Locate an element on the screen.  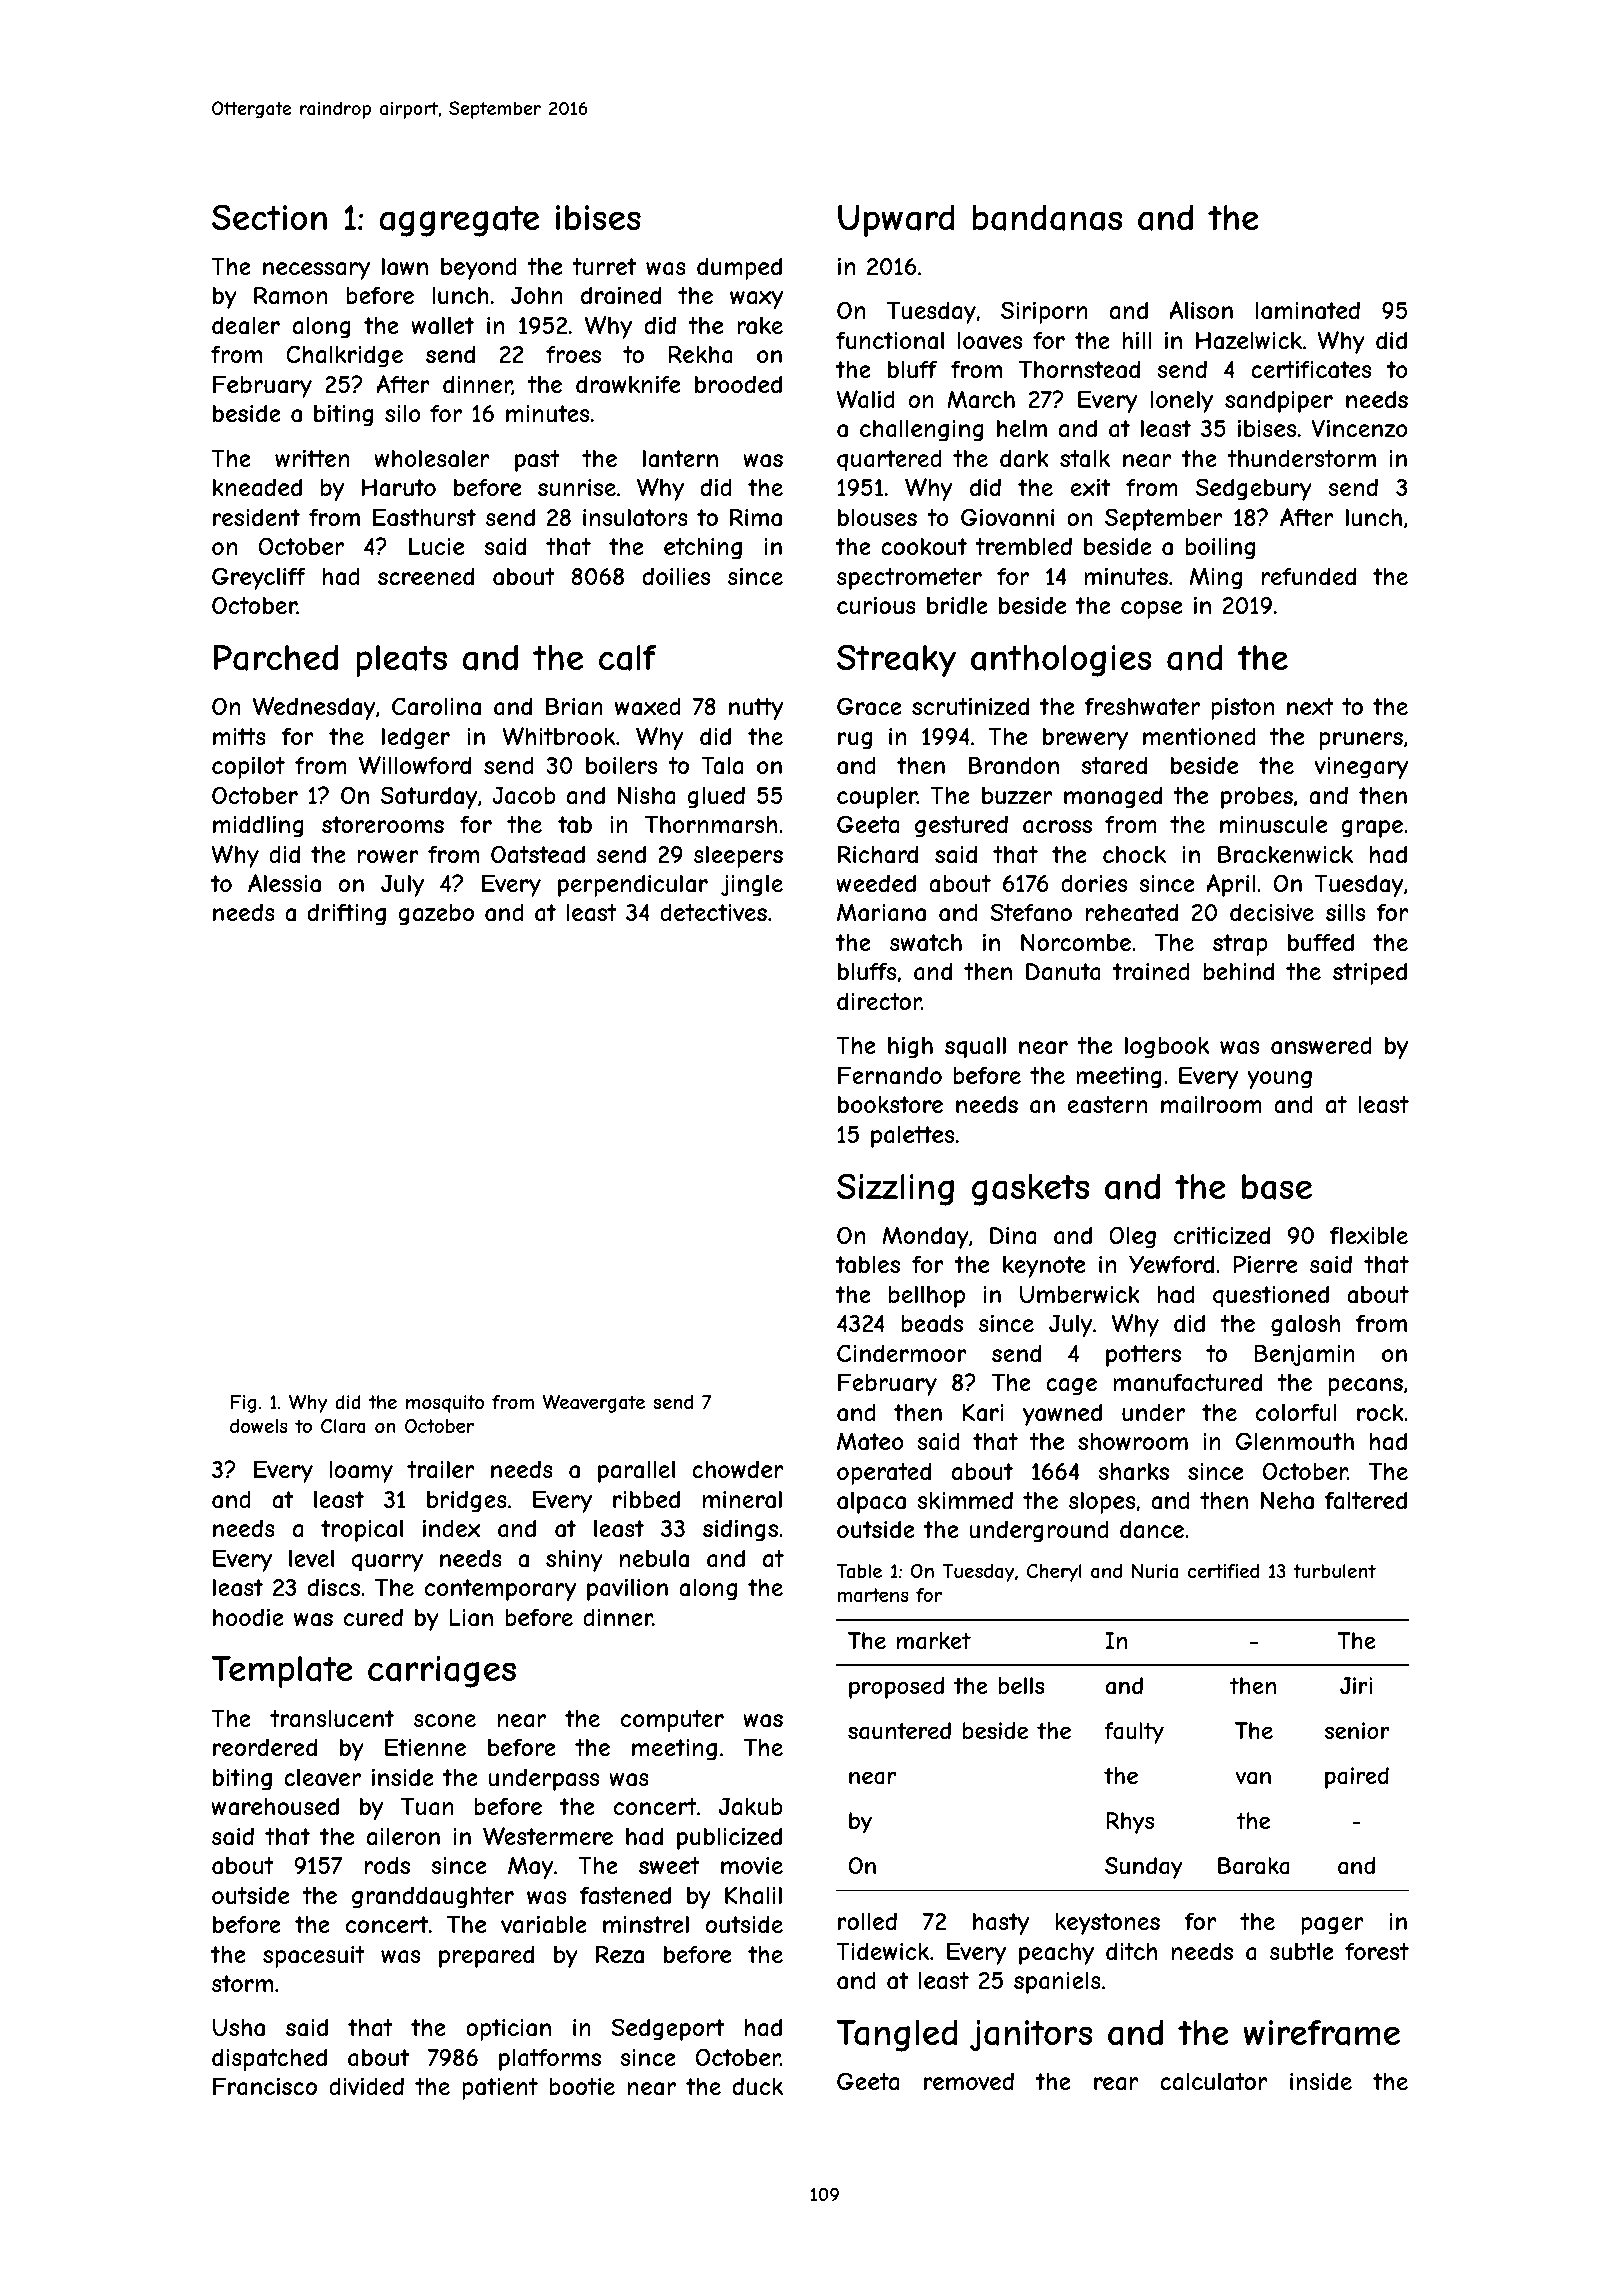
operated is located at coordinates (884, 1473).
